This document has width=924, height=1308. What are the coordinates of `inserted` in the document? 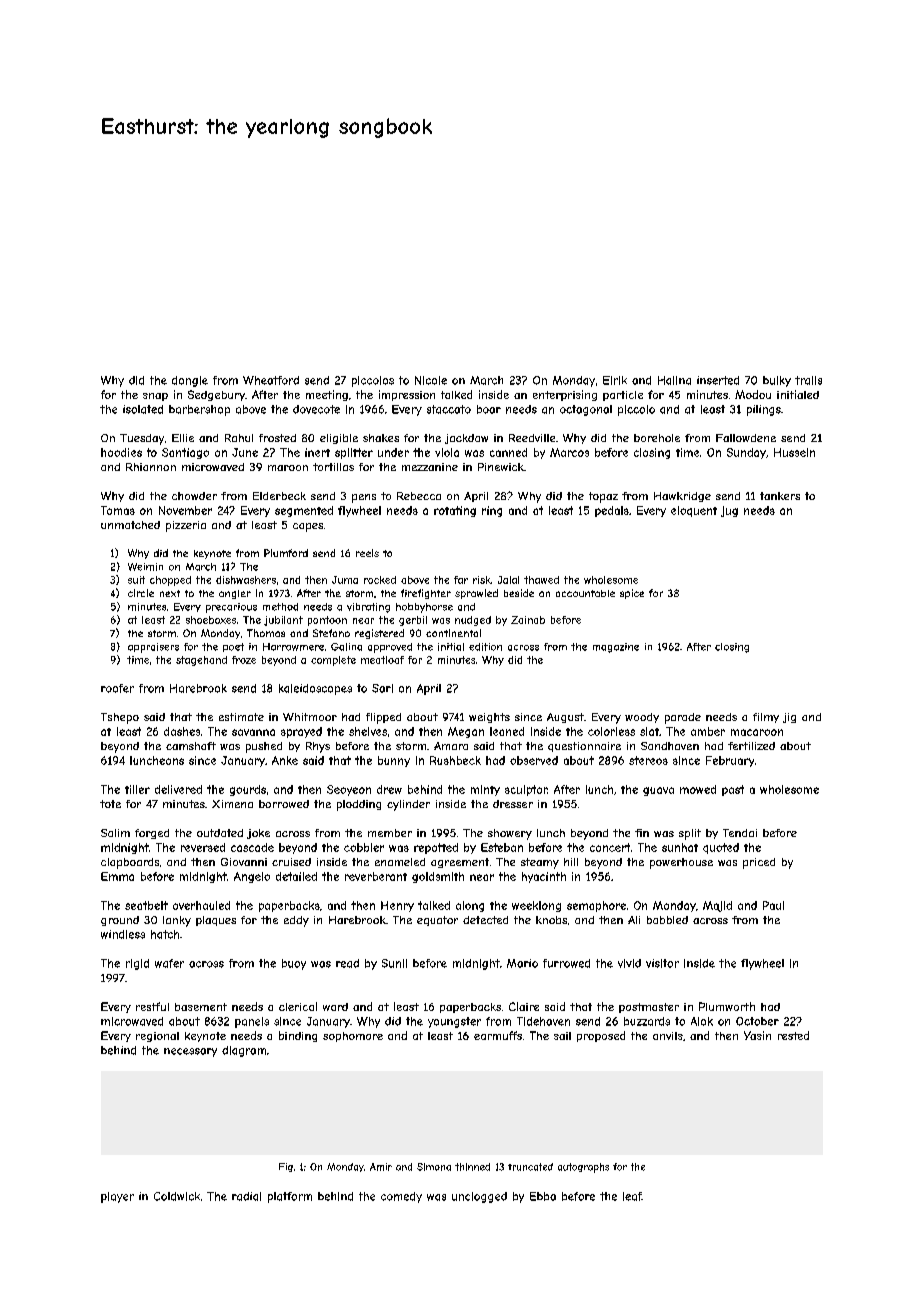 It's located at (718, 380).
